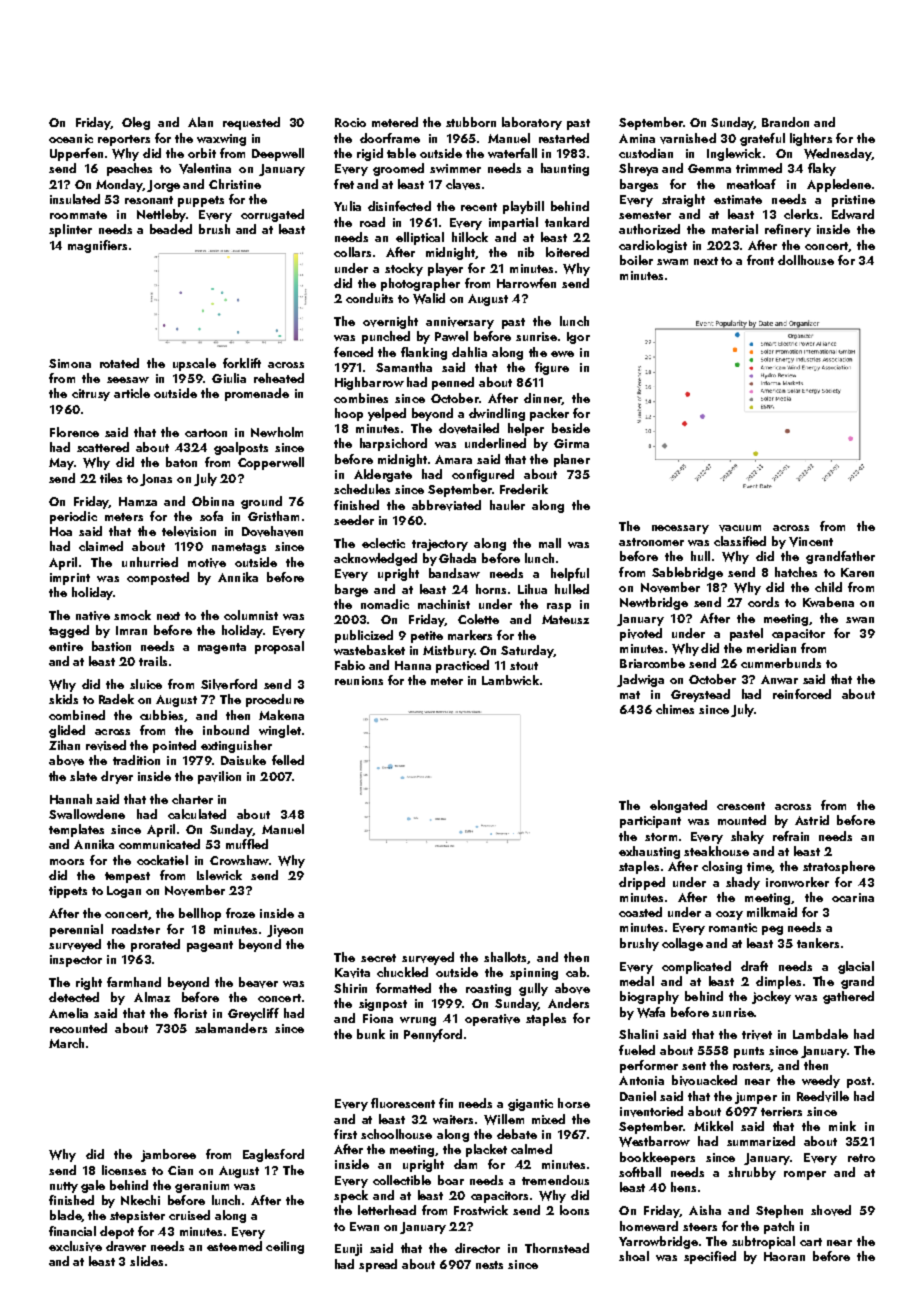 This image has height=1308, width=924. Describe the element at coordinates (136, 123) in the image. I see `Oleg` at that location.
